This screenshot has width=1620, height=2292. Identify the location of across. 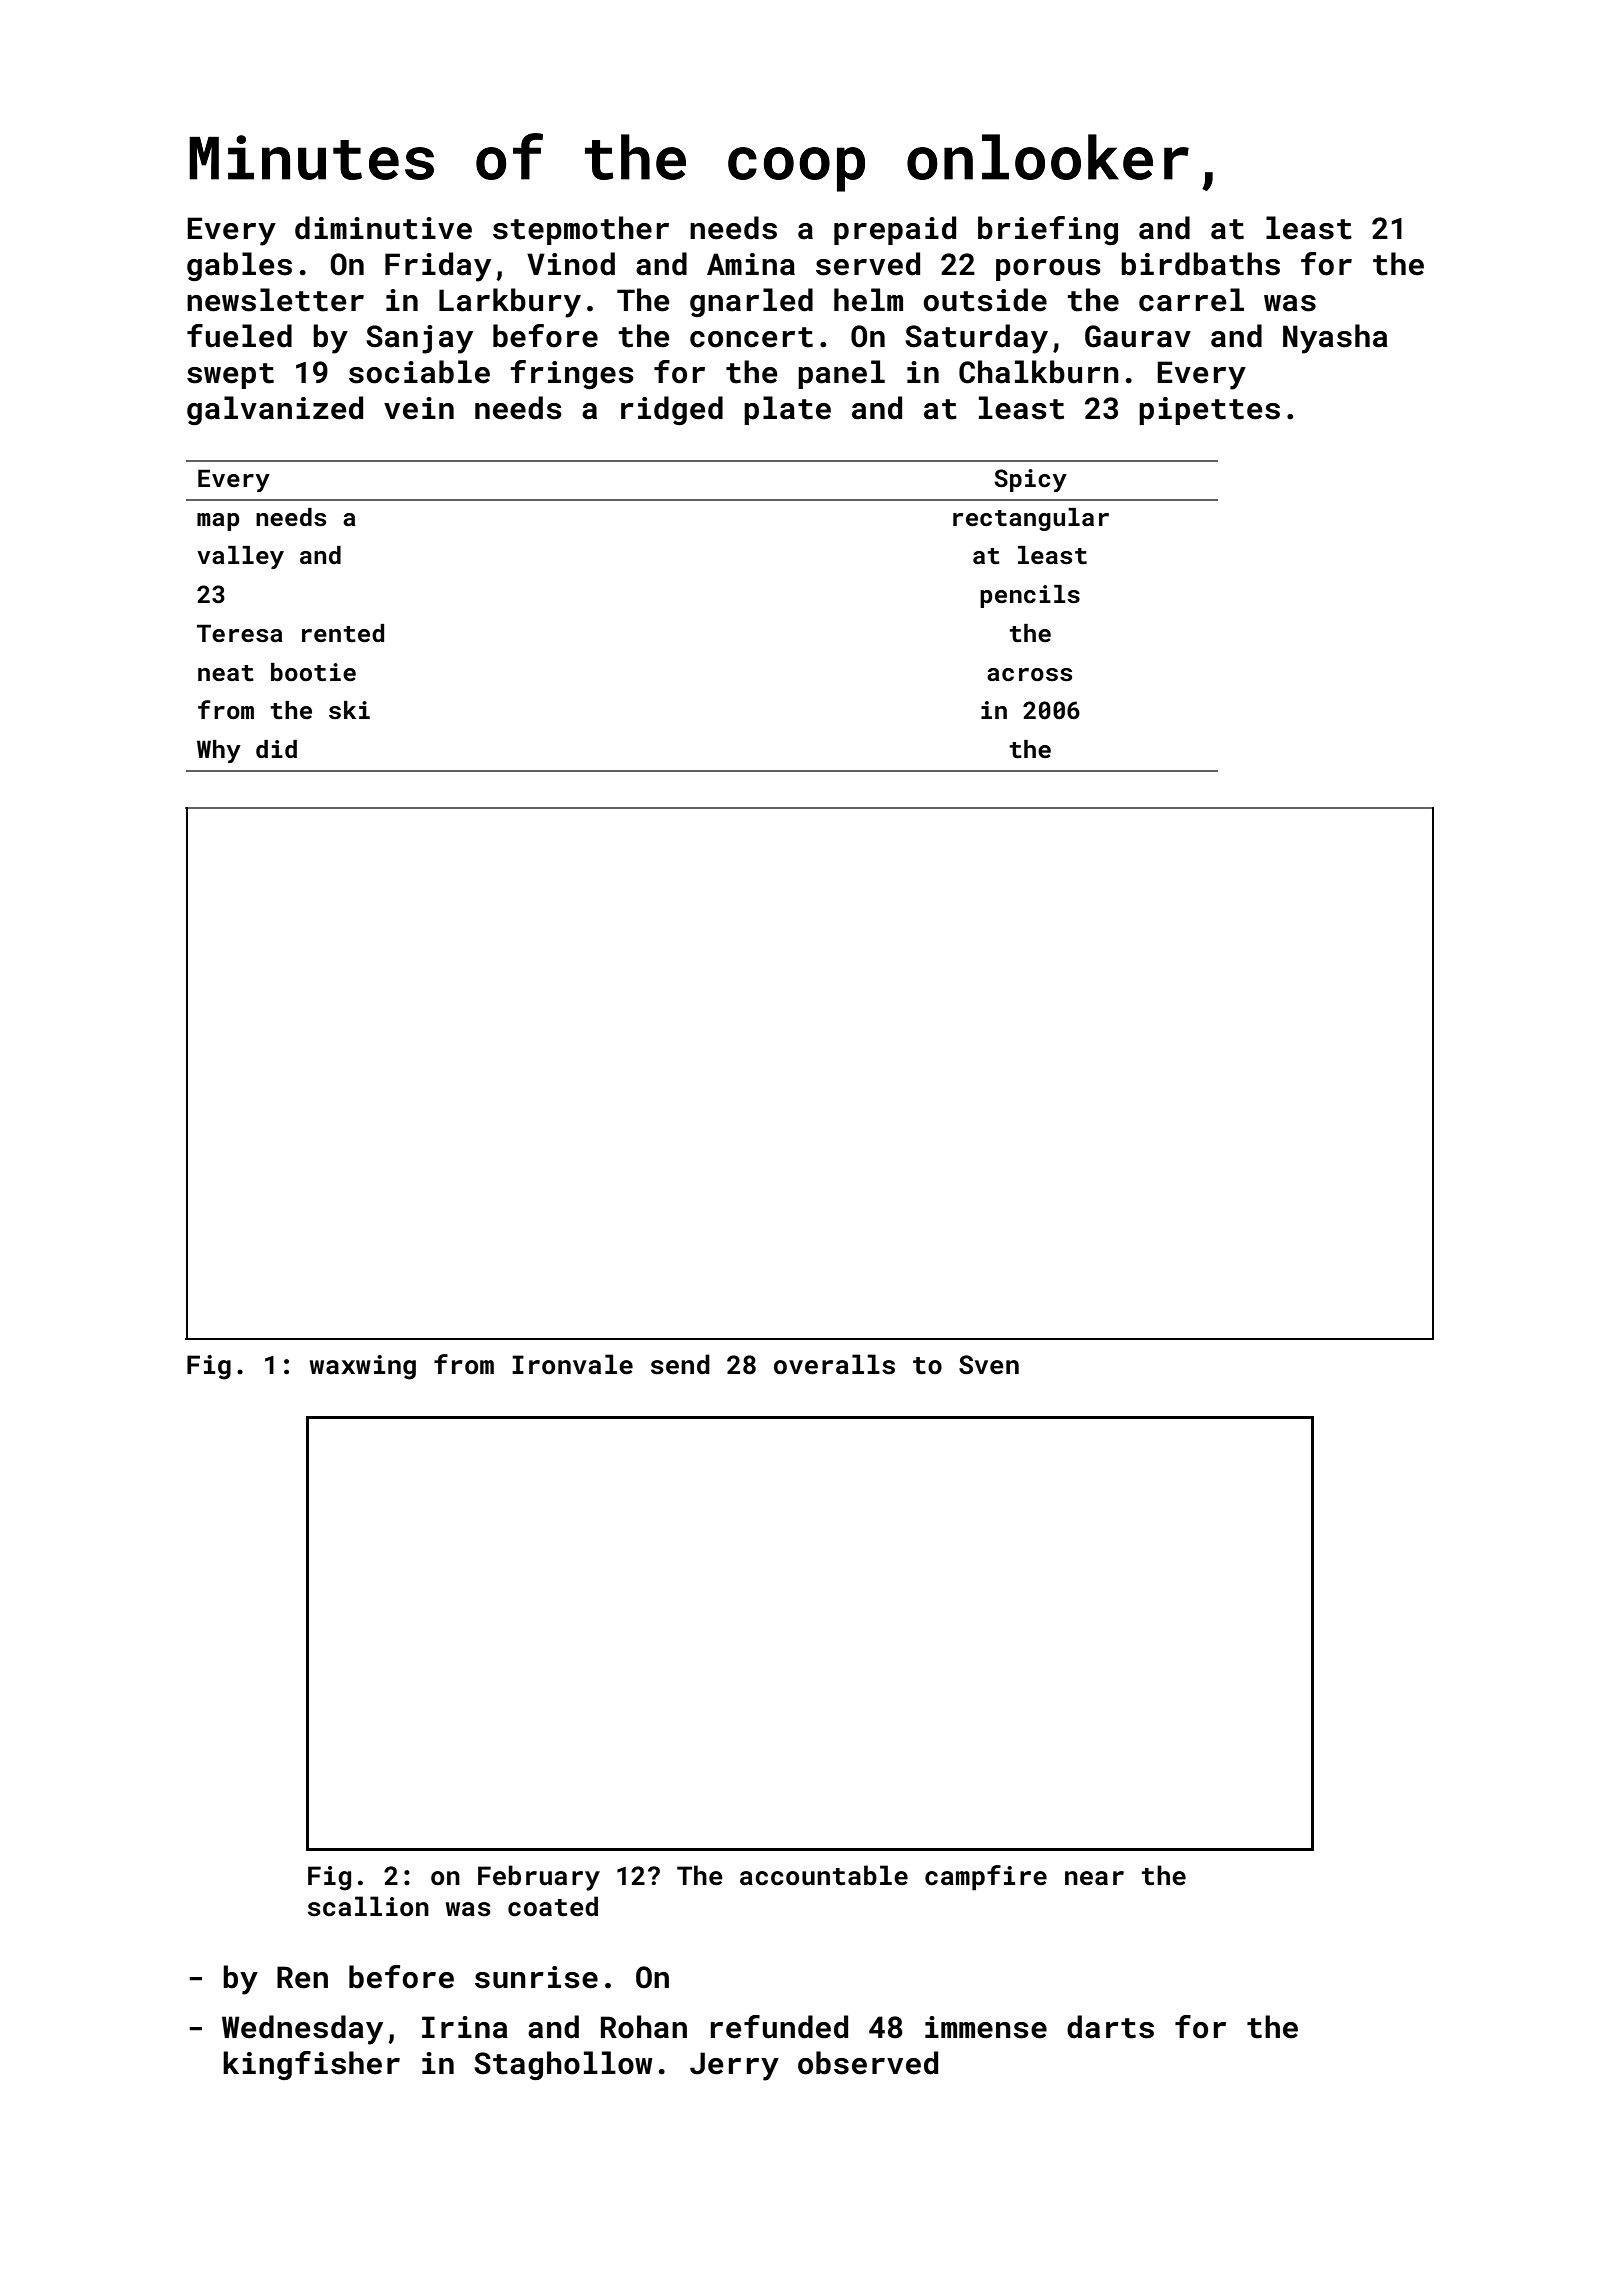
(1029, 675).
